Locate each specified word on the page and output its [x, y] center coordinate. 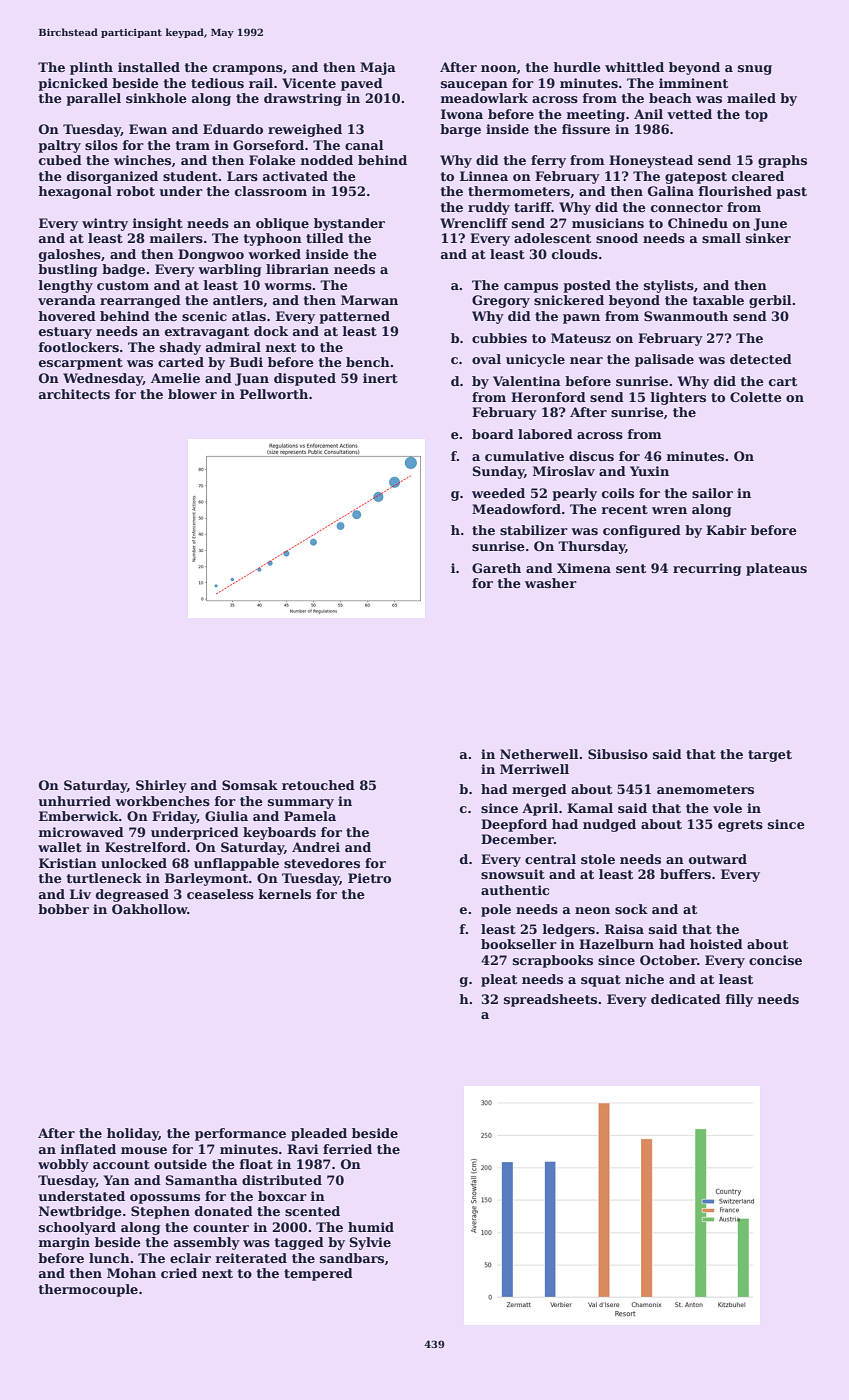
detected [761, 359]
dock [271, 331]
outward [718, 859]
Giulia [226, 816]
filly [739, 1000]
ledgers [568, 930]
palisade [664, 360]
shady [180, 348]
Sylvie [370, 1243]
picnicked [73, 84]
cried [179, 1273]
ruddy [489, 208]
